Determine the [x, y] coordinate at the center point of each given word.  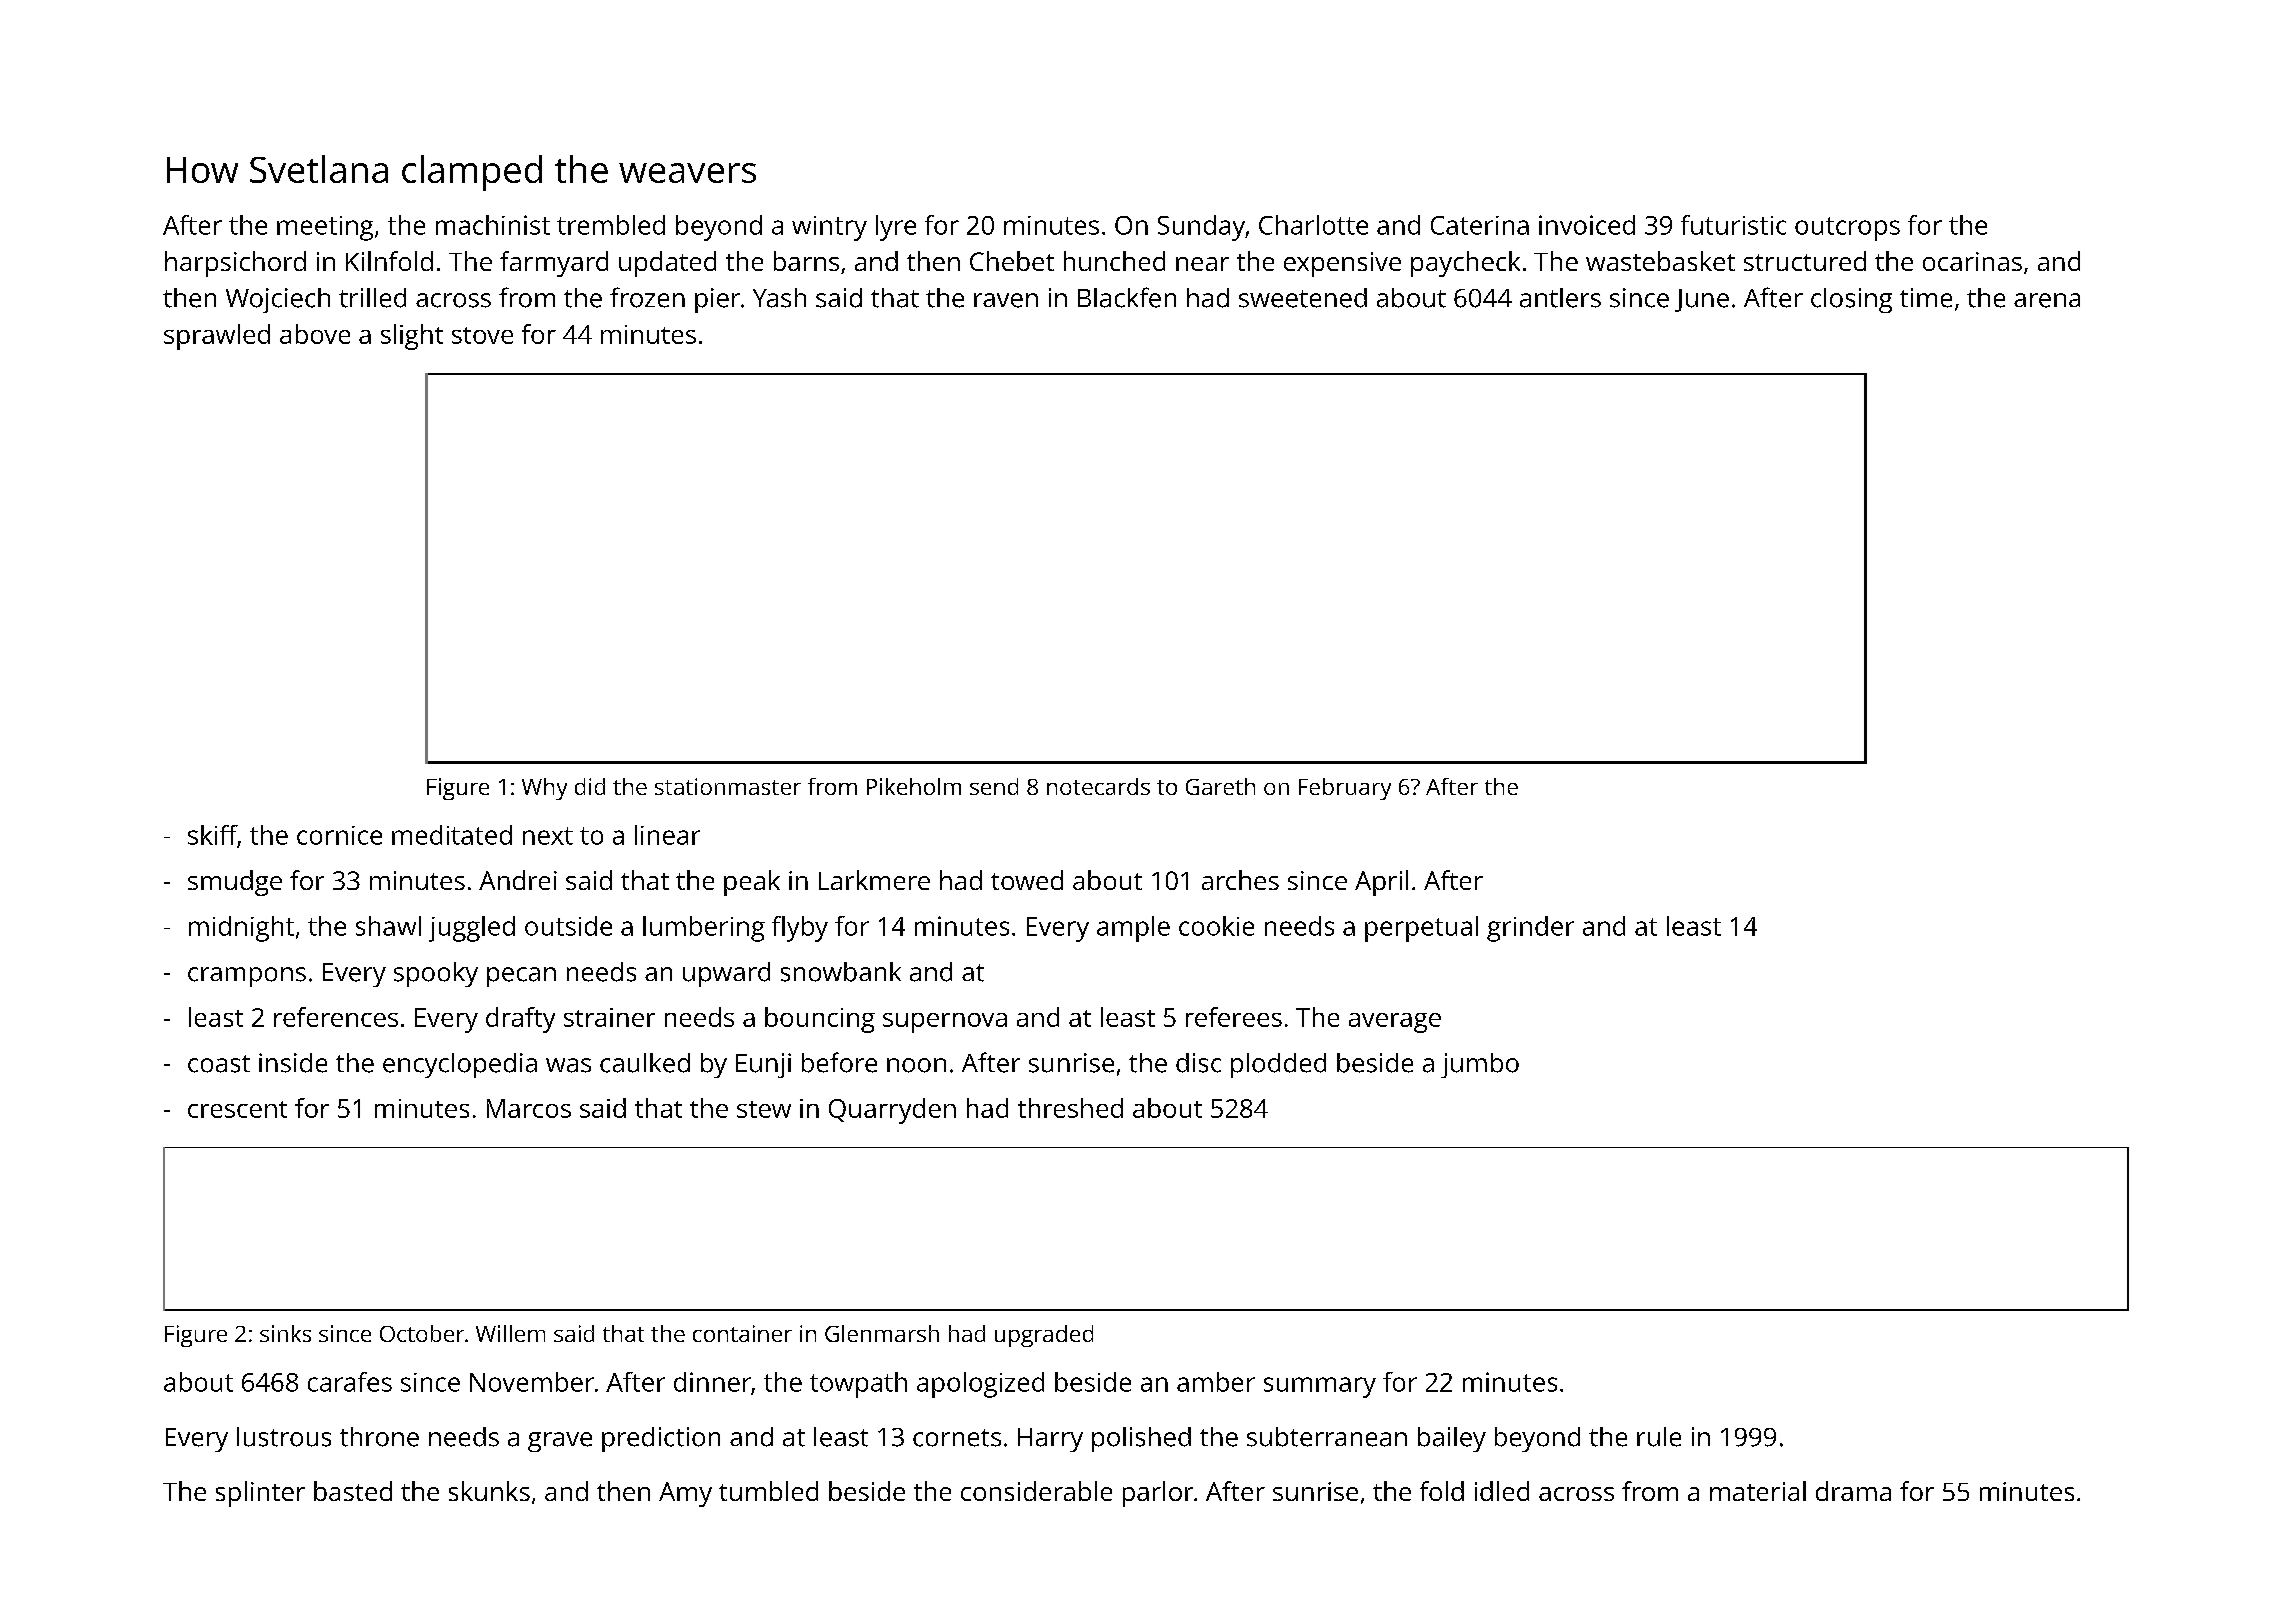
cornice [339, 835]
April [1381, 883]
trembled [611, 225]
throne [379, 1437]
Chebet [1012, 261]
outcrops [1847, 229]
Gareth [1220, 786]
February [1345, 789]
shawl [388, 926]
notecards [1098, 786]
